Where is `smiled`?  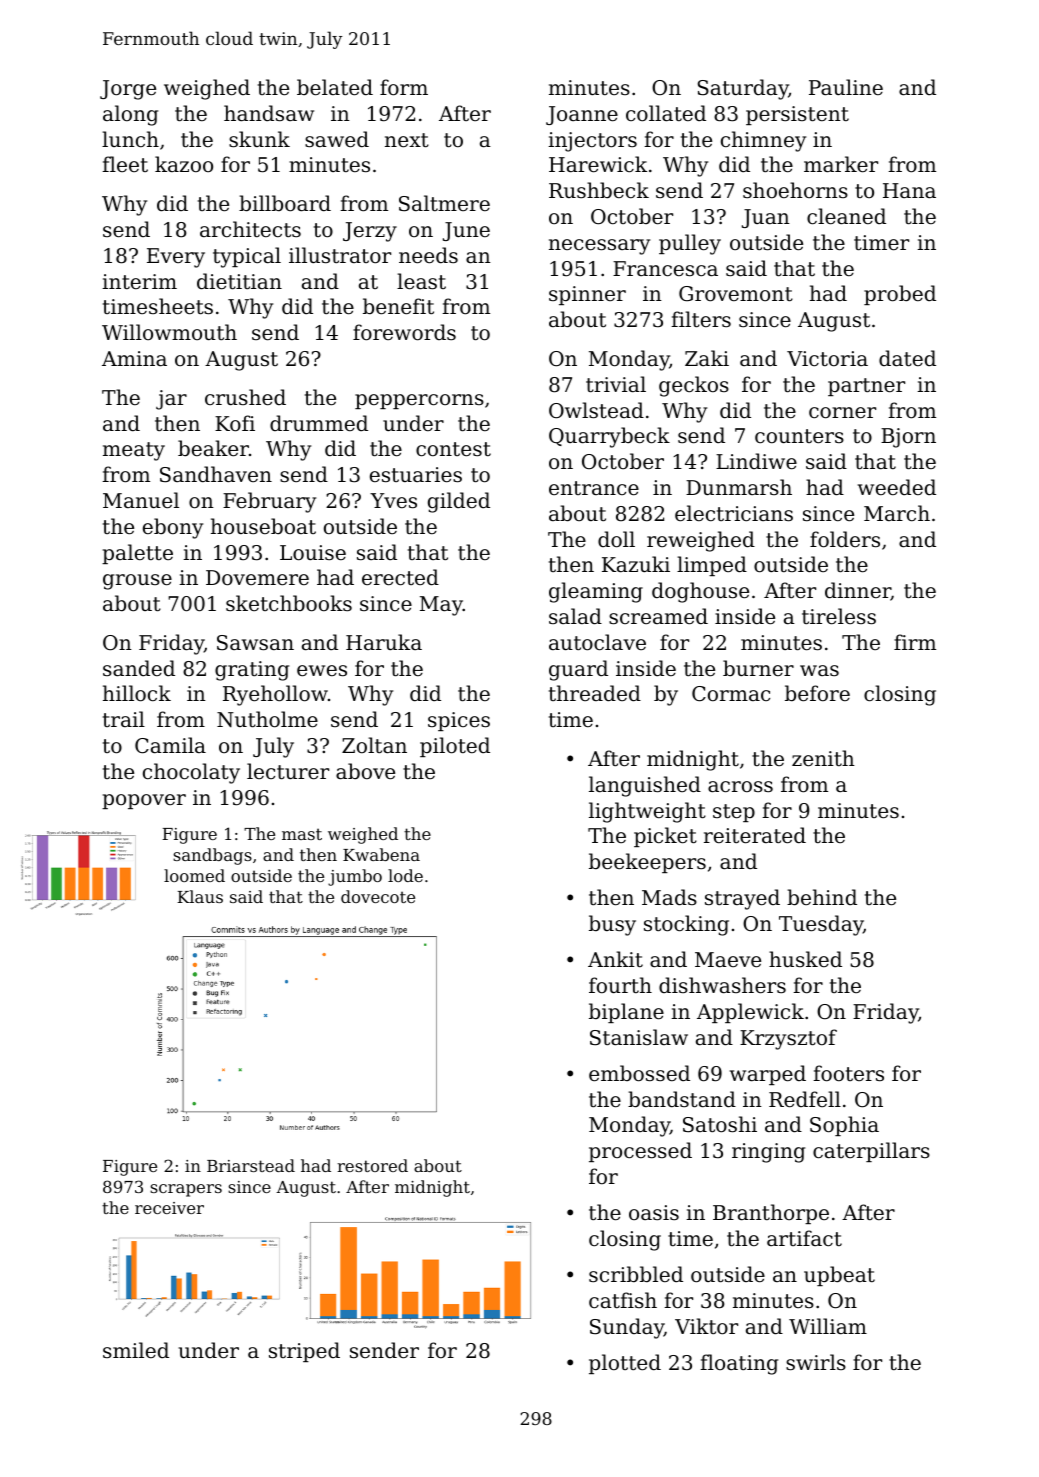
smiled is located at coordinates (136, 1350).
